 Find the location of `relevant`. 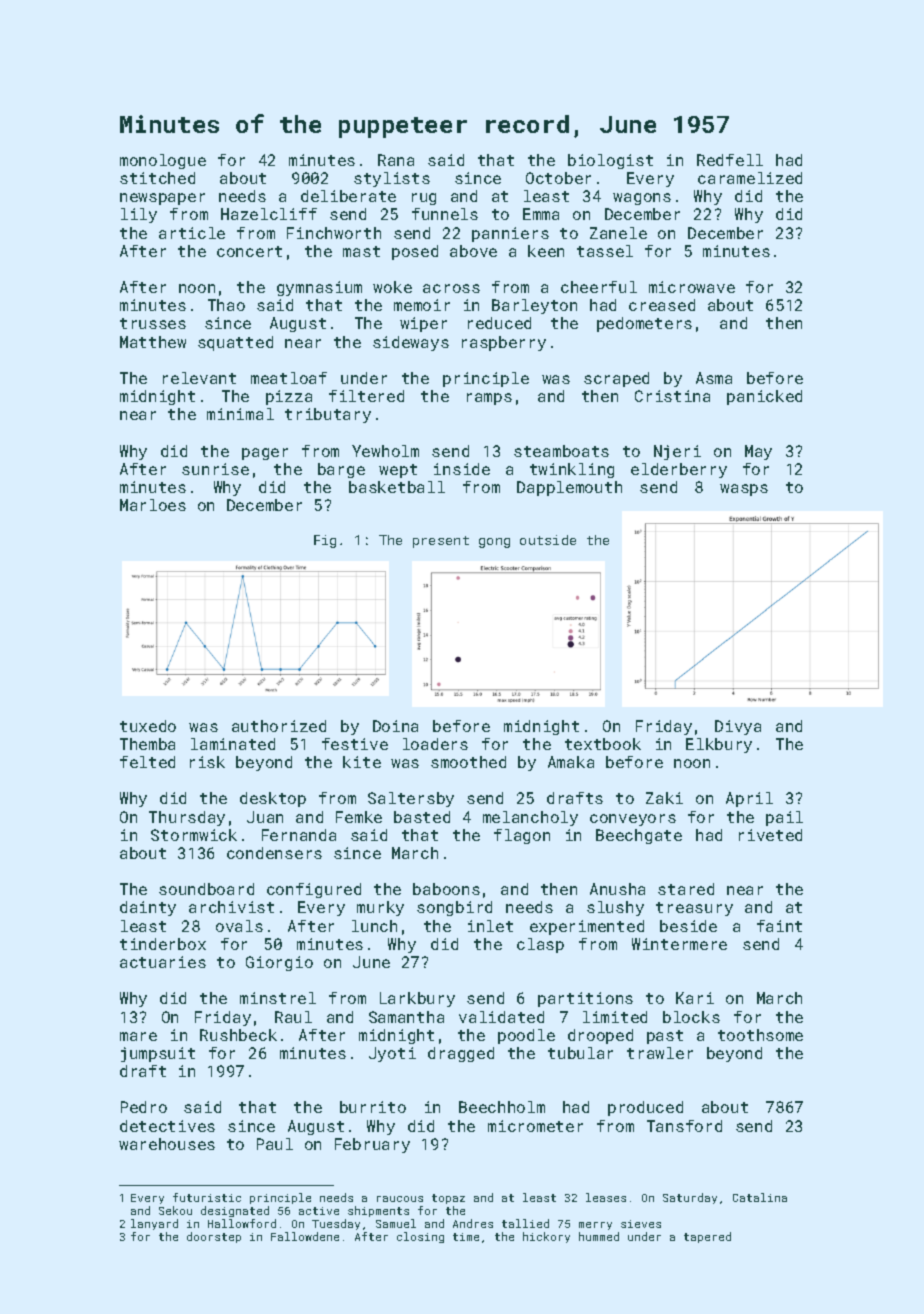

relevant is located at coordinates (199, 378).
